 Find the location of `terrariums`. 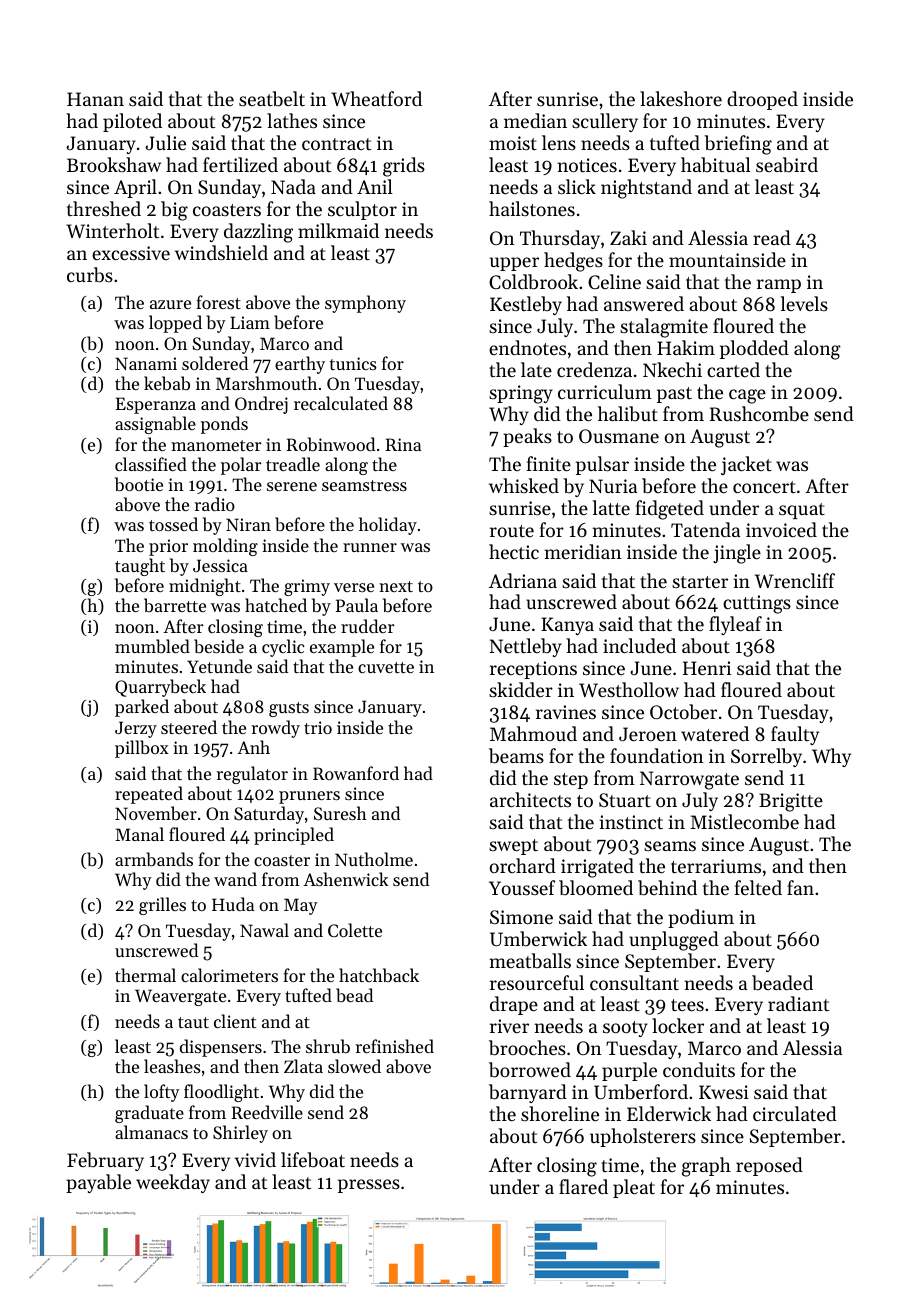

terrariums is located at coordinates (716, 866).
